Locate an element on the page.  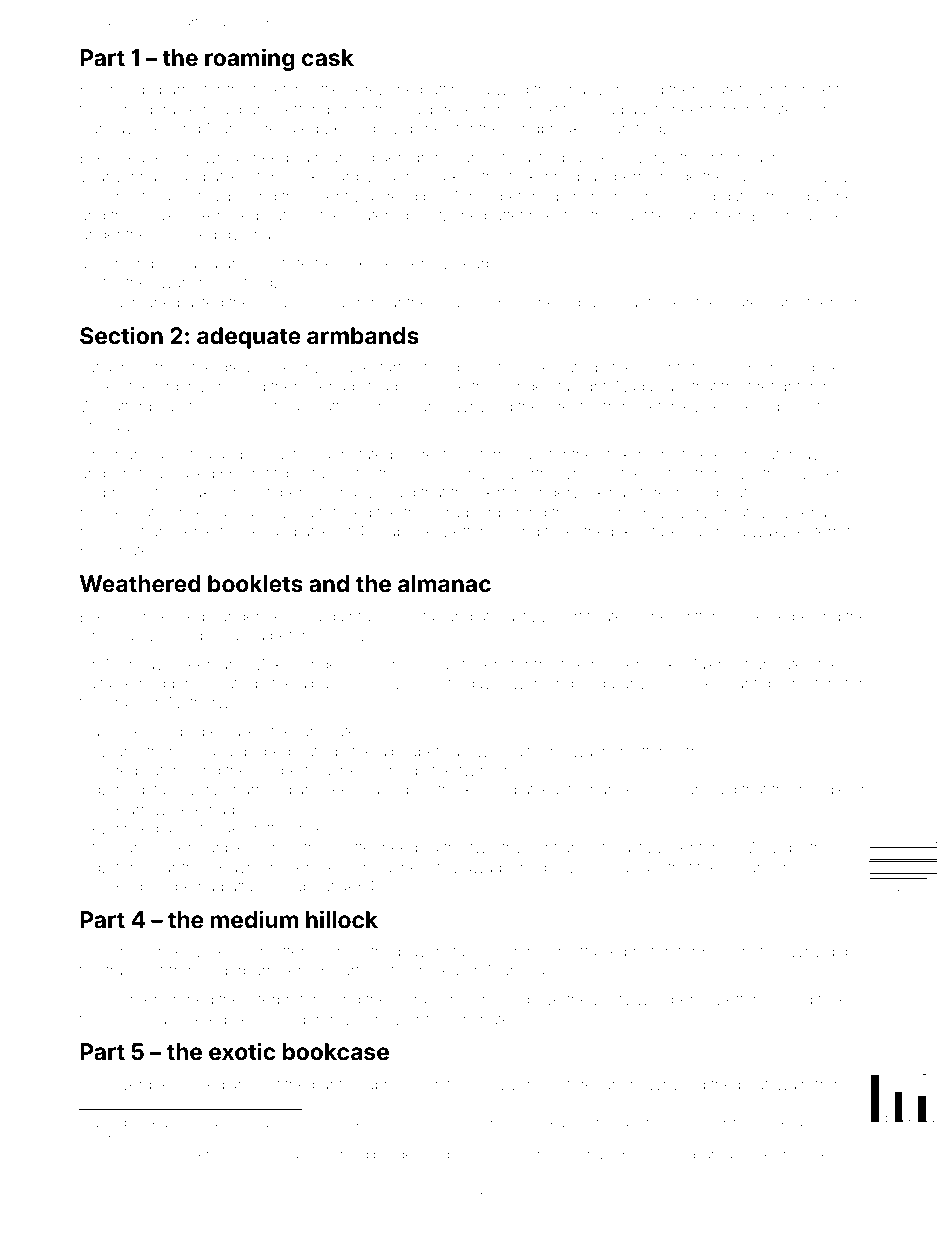
shaggy is located at coordinates (127, 92).
